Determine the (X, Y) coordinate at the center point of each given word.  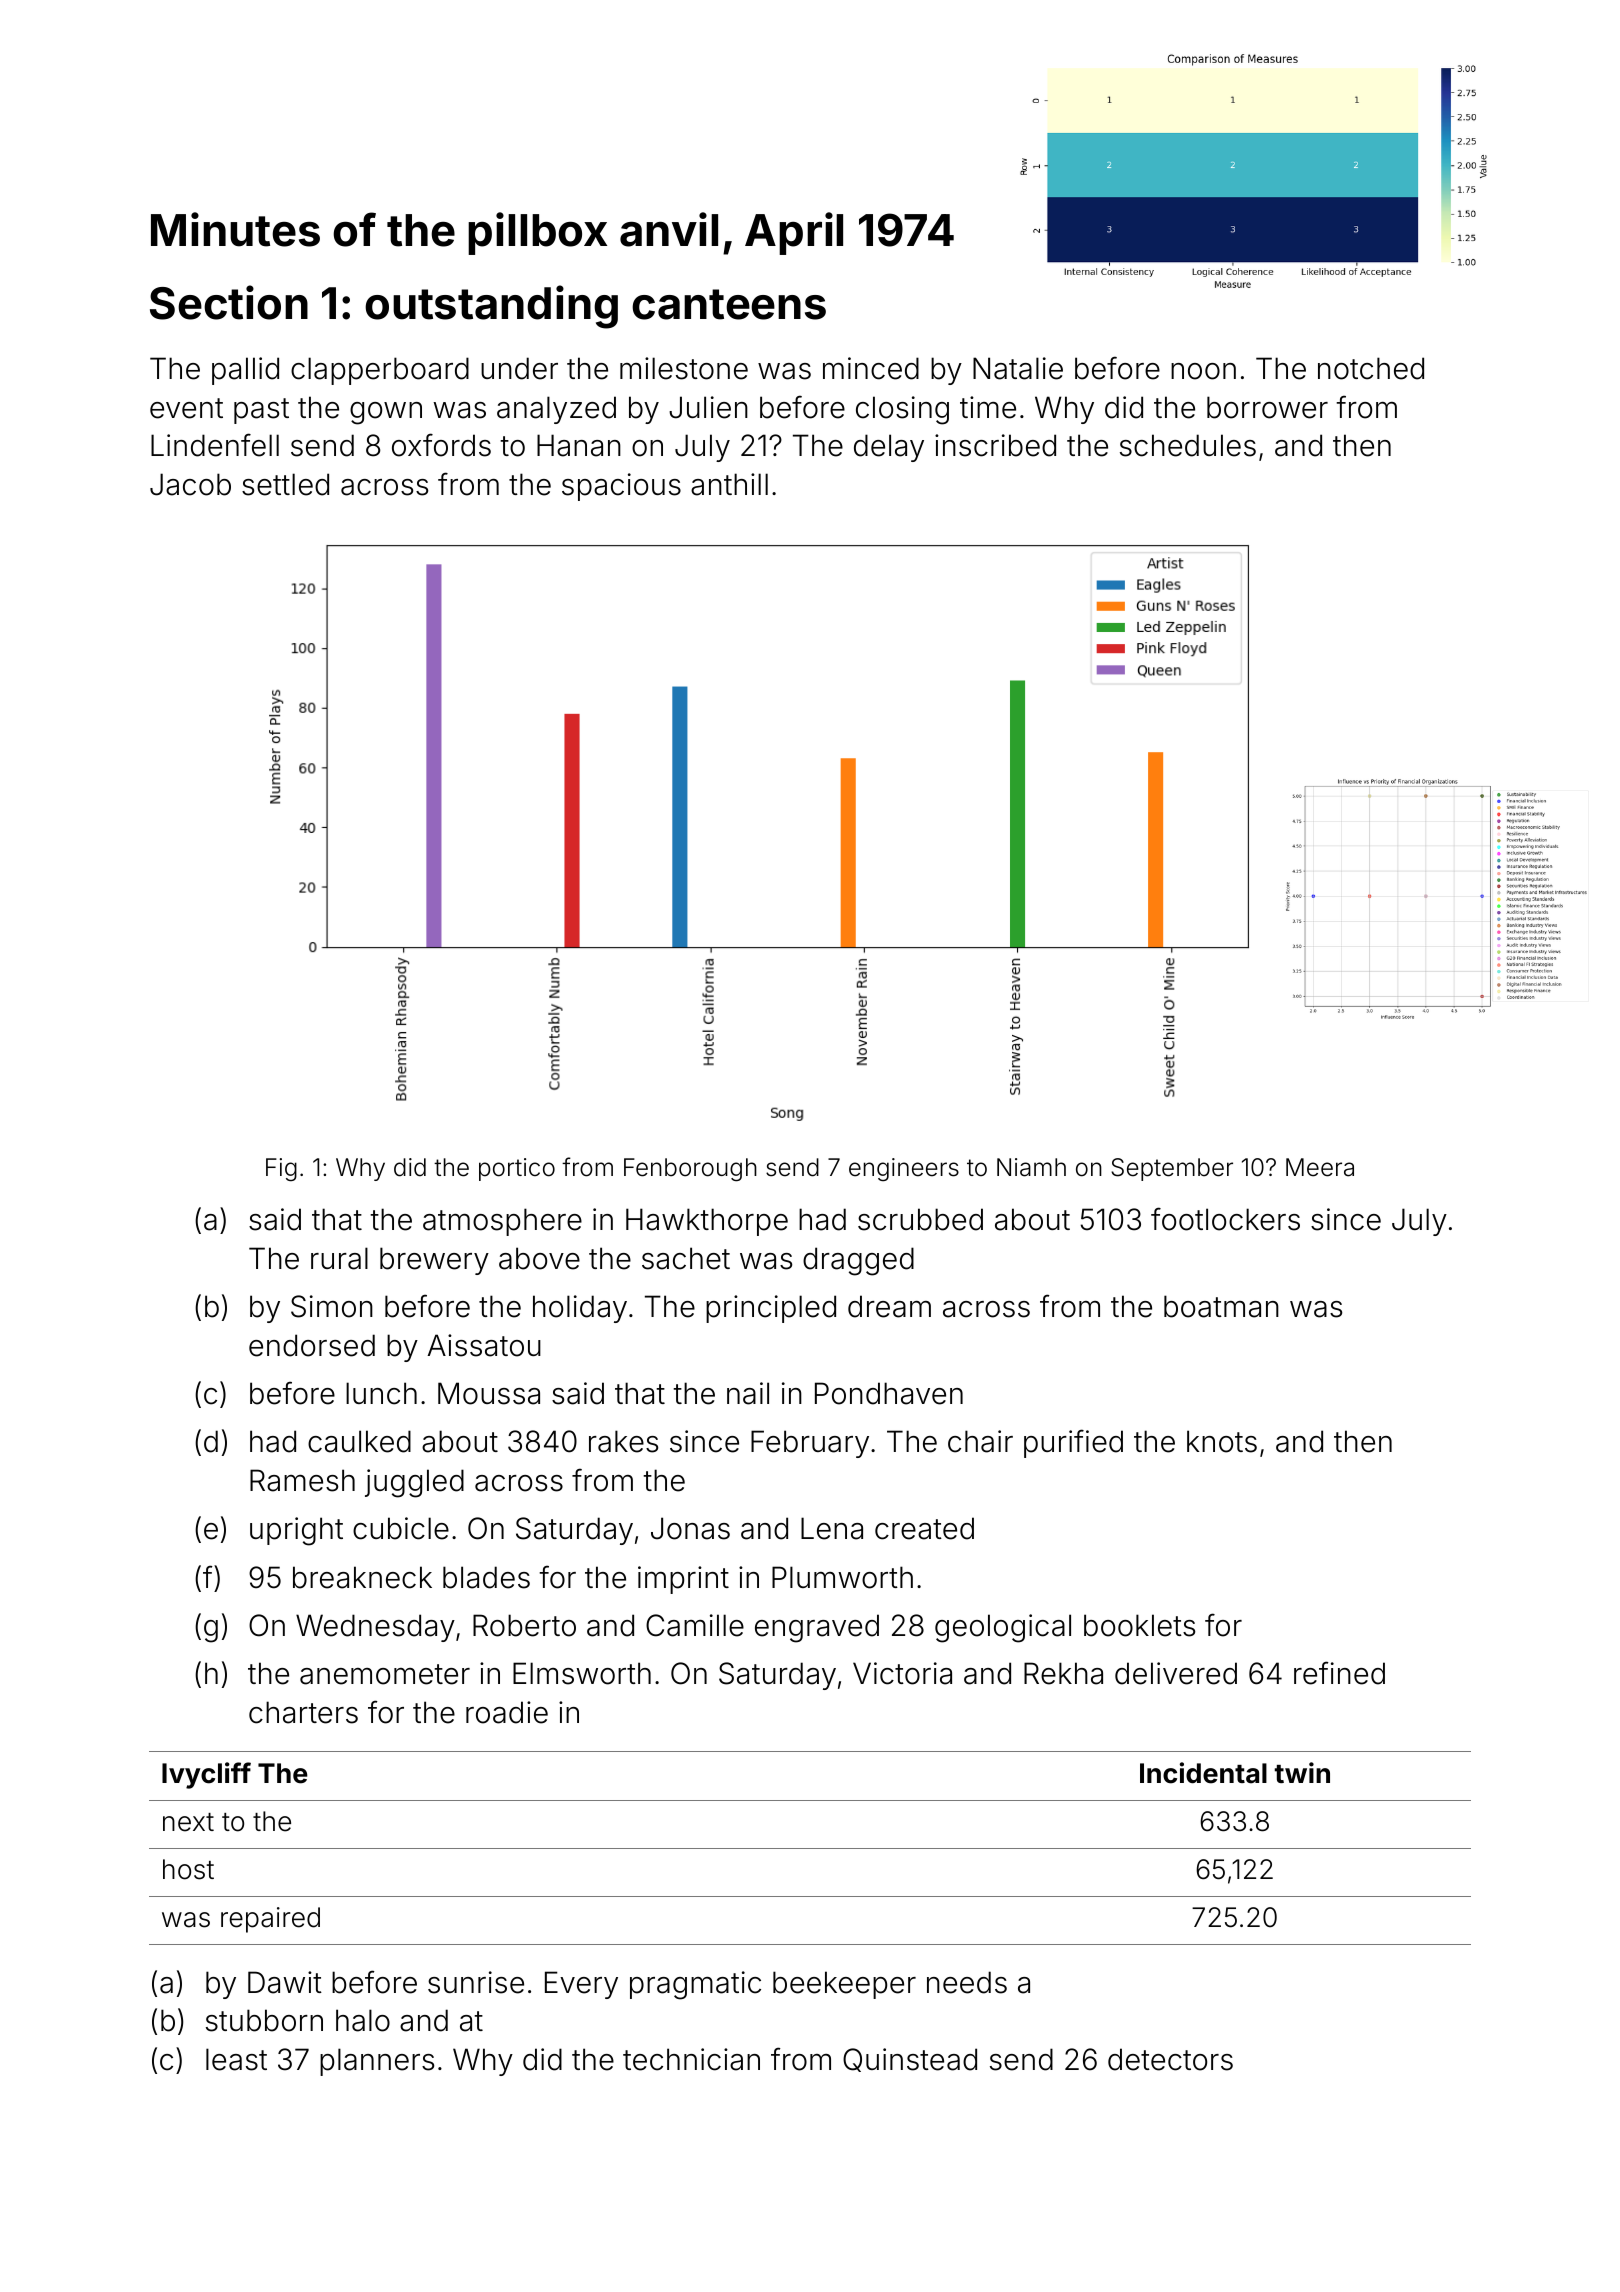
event (186, 408)
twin (1302, 1772)
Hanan (579, 445)
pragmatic (695, 1985)
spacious (621, 487)
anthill (729, 484)
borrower (1267, 407)
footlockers (1225, 1219)
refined (1339, 1673)
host (188, 1869)
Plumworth (842, 1577)
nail (748, 1393)
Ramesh (302, 1480)
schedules (1188, 445)
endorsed (312, 1345)
